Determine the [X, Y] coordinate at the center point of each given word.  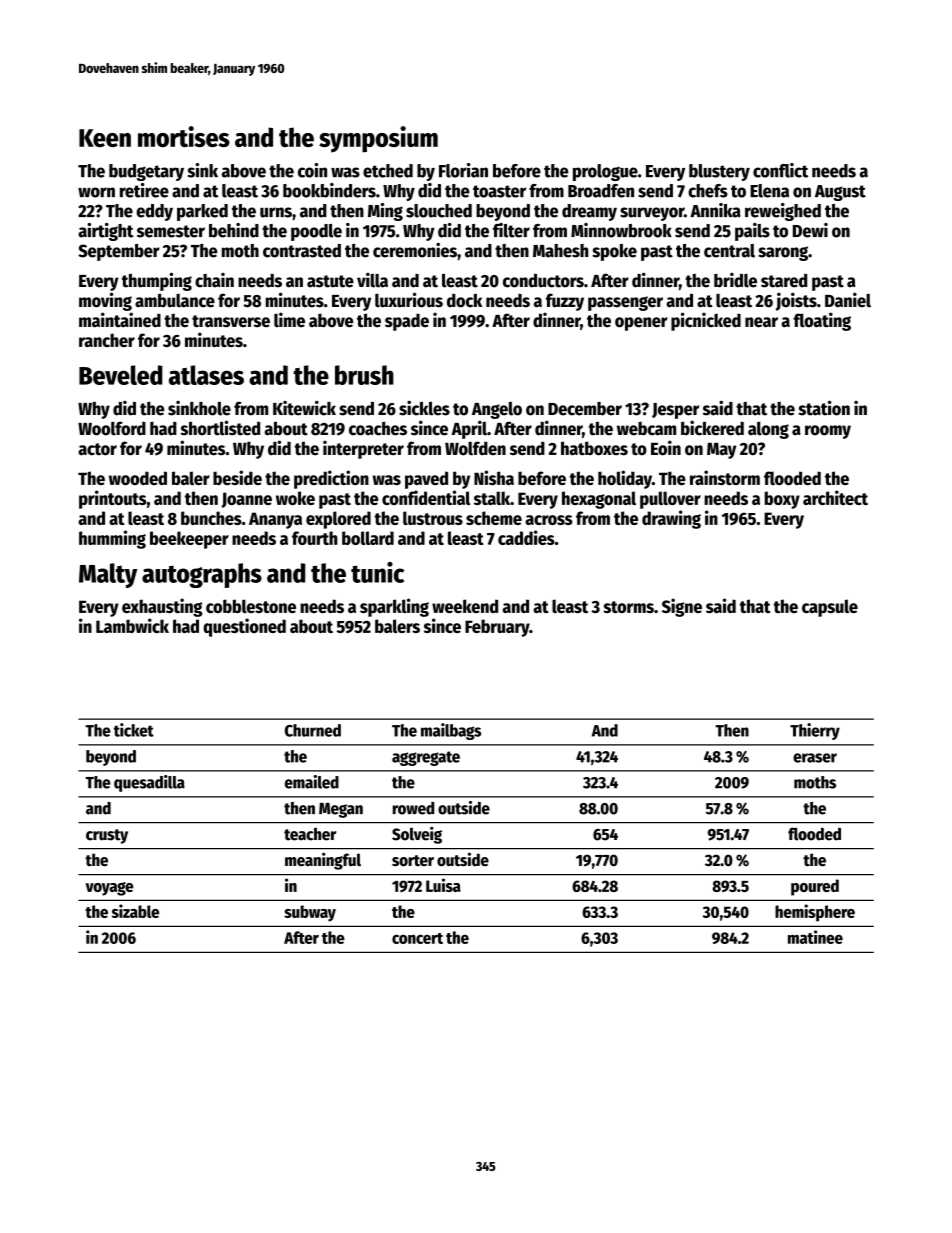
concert [417, 938]
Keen [105, 138]
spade [407, 322]
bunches [211, 518]
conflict [780, 170]
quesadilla [149, 783]
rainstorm [725, 477]
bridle [735, 280]
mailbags [451, 731]
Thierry [815, 731]
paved [426, 480]
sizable [135, 911]
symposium [378, 139]
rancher [107, 340]
